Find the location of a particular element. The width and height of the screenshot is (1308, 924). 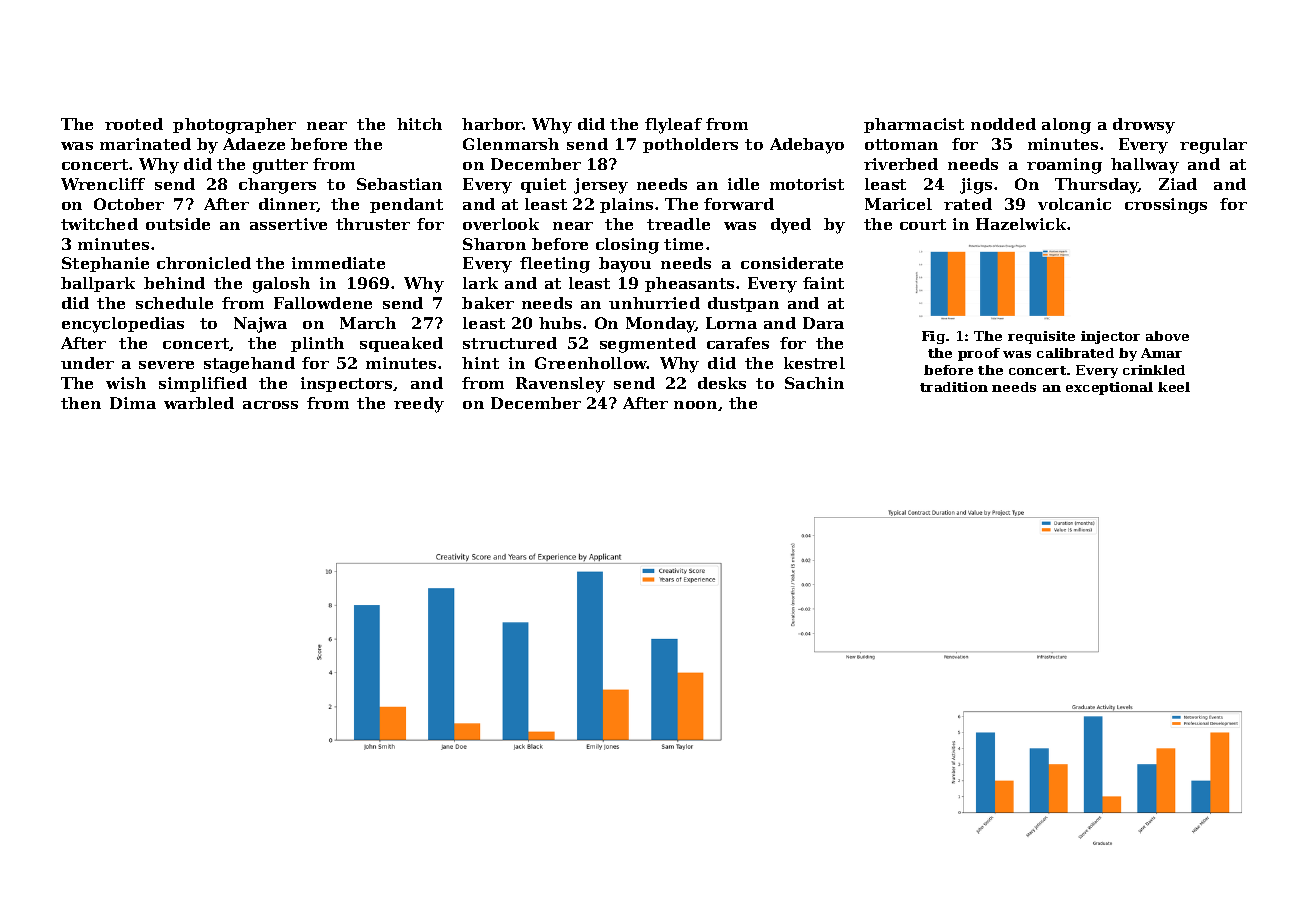

flyleaf is located at coordinates (673, 126).
